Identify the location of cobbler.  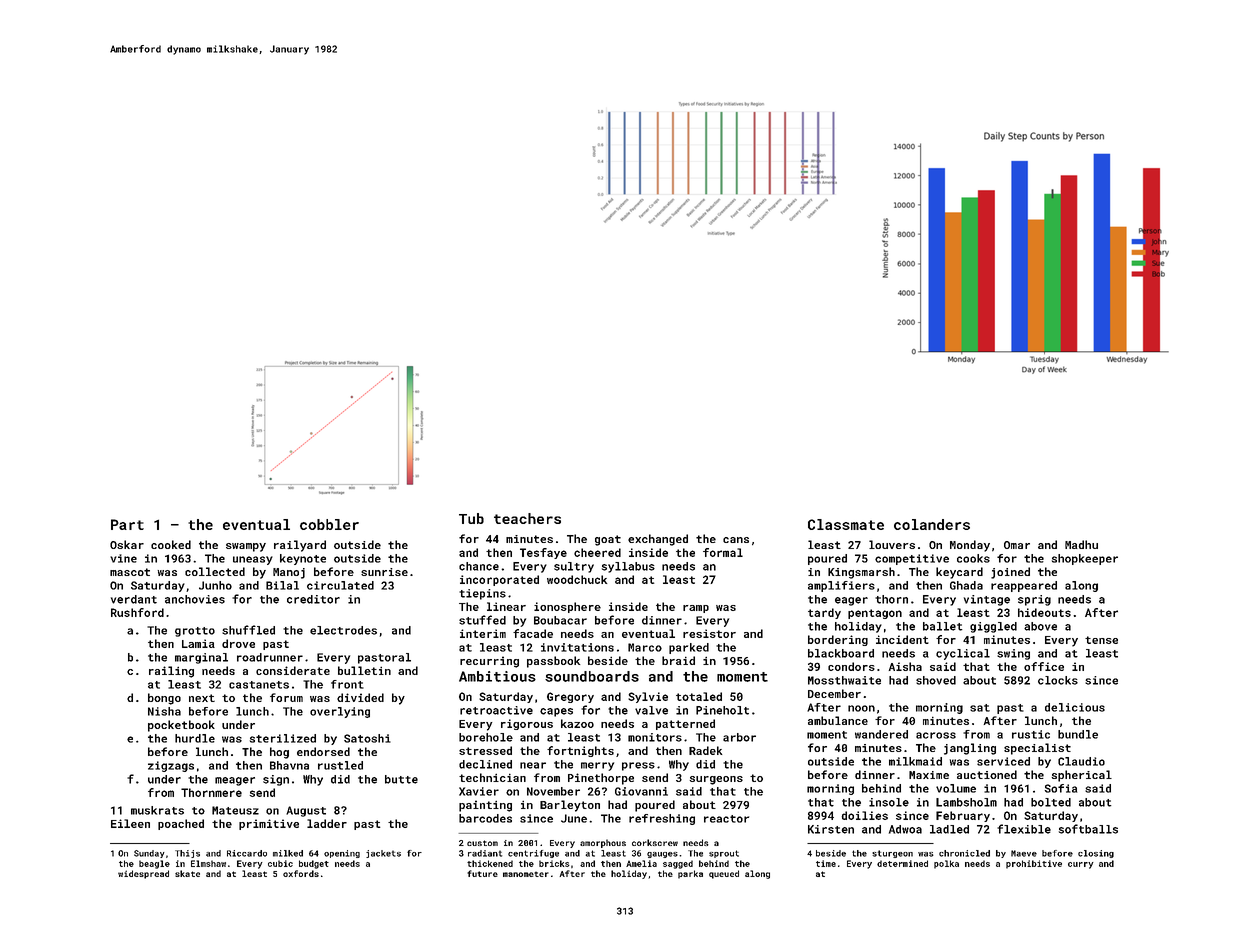
(329, 524).
